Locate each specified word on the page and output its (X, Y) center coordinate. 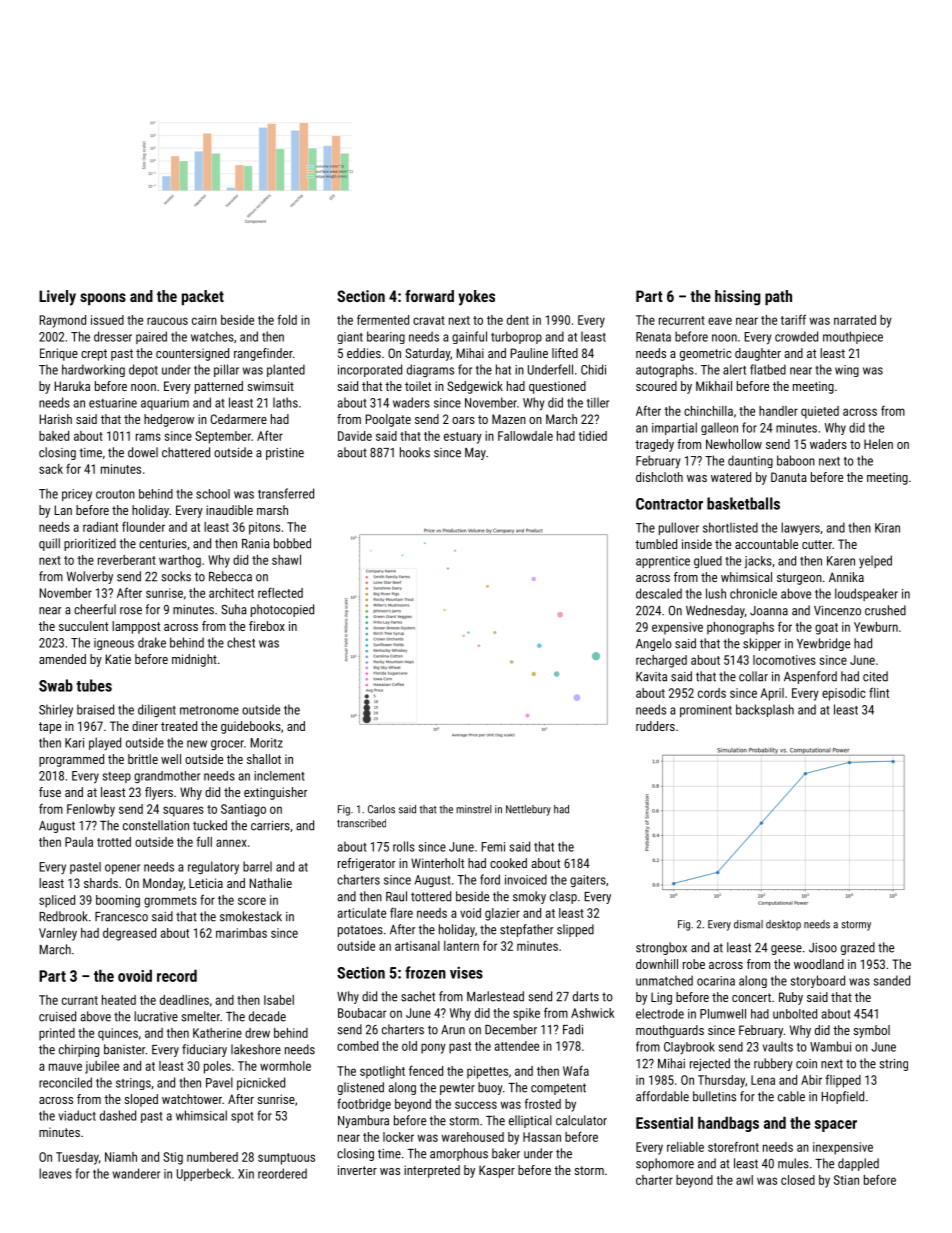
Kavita (651, 677)
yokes (476, 298)
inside (697, 544)
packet (203, 298)
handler (778, 411)
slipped (575, 930)
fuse (50, 792)
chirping (79, 1050)
